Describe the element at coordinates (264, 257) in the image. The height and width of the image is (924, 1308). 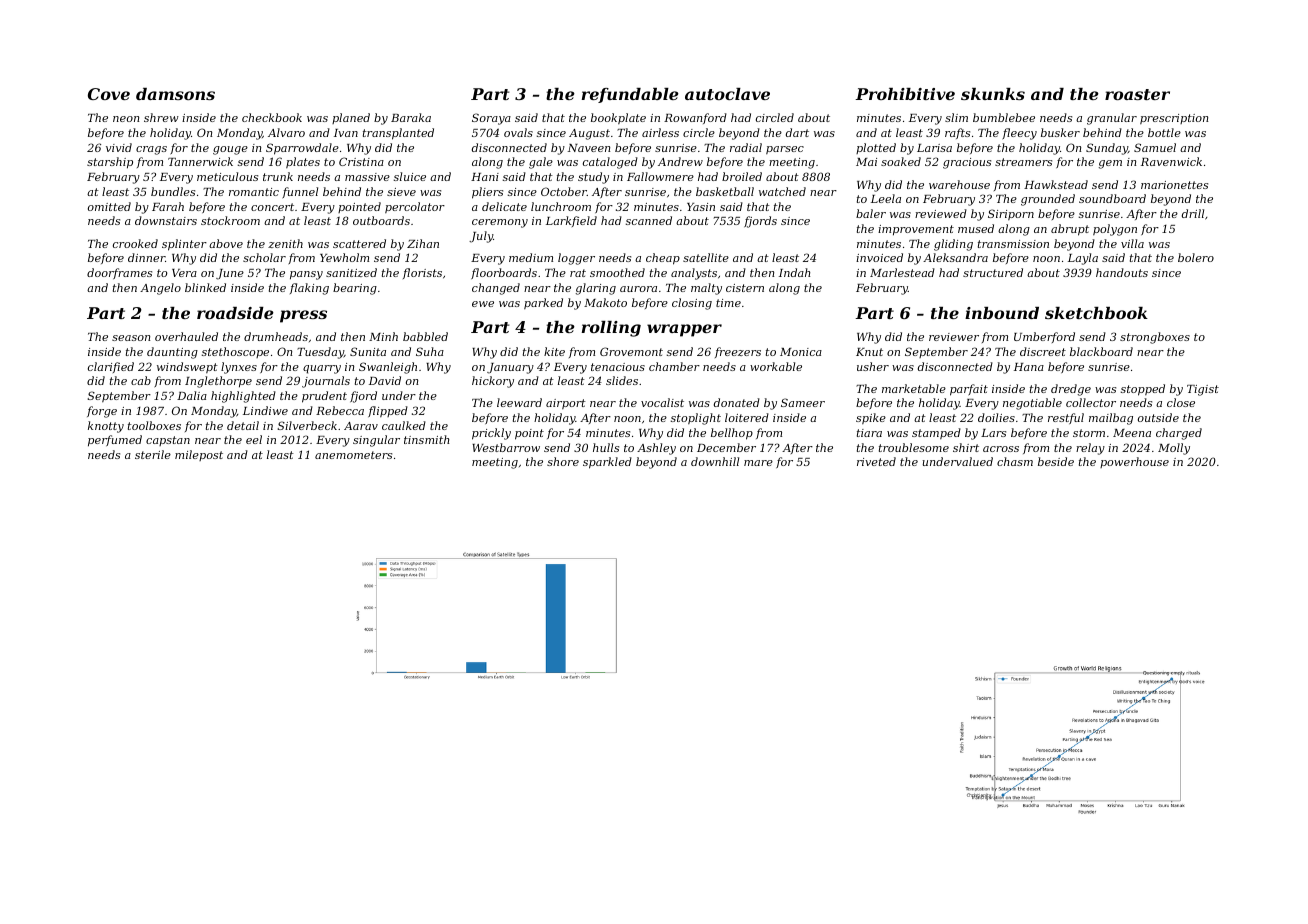
I see `scholar` at that location.
